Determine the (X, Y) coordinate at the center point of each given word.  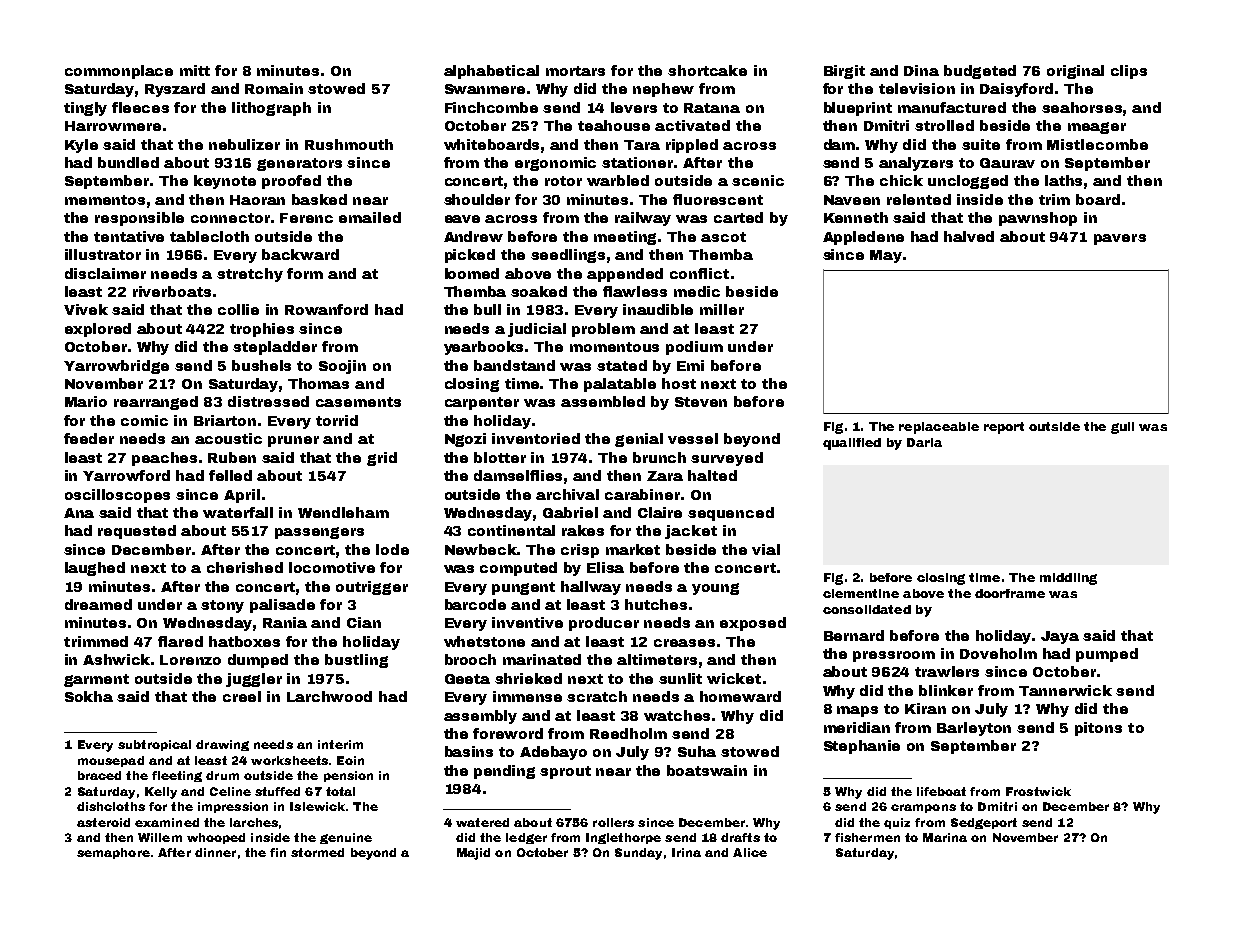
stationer (637, 162)
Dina (921, 70)
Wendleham (343, 512)
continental (511, 530)
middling (1068, 579)
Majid (473, 854)
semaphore (113, 853)
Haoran (257, 200)
